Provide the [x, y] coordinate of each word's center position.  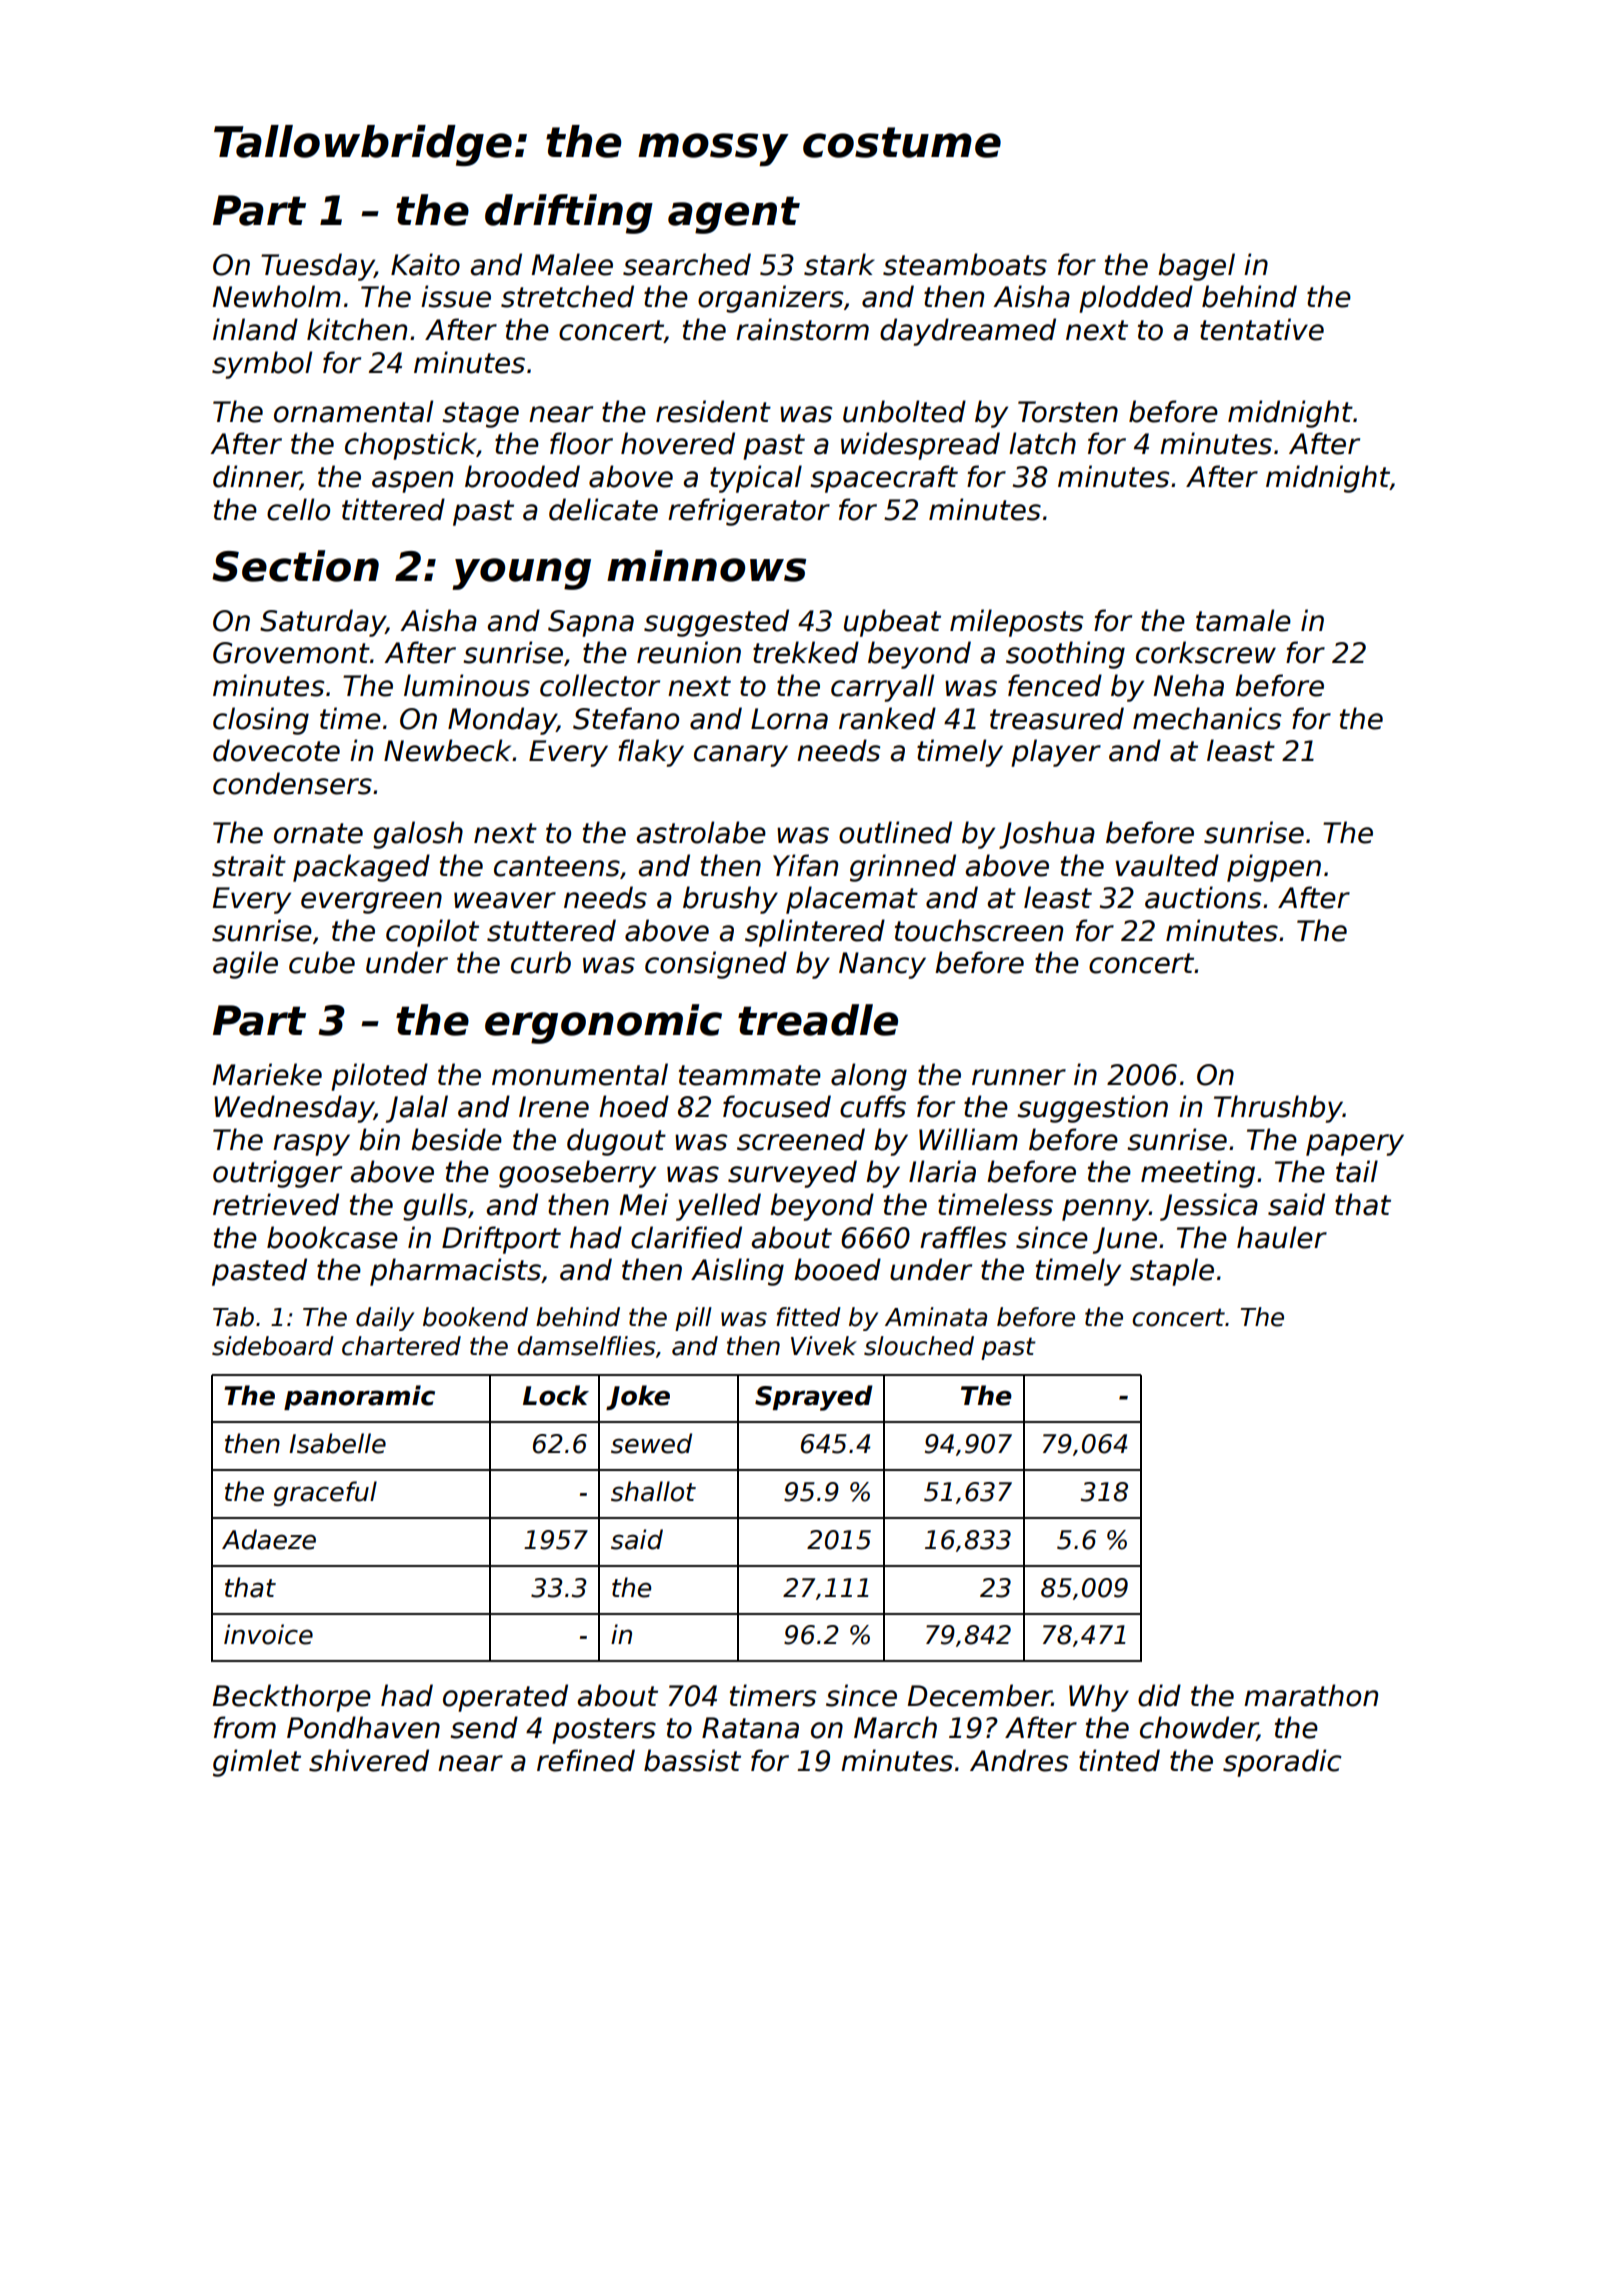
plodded [1136, 299]
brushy [730, 900]
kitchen [357, 329]
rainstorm [802, 329]
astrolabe [701, 832]
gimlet [257, 1763]
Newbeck [447, 750]
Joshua [1047, 835]
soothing [1065, 655]
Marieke [267, 1074]
